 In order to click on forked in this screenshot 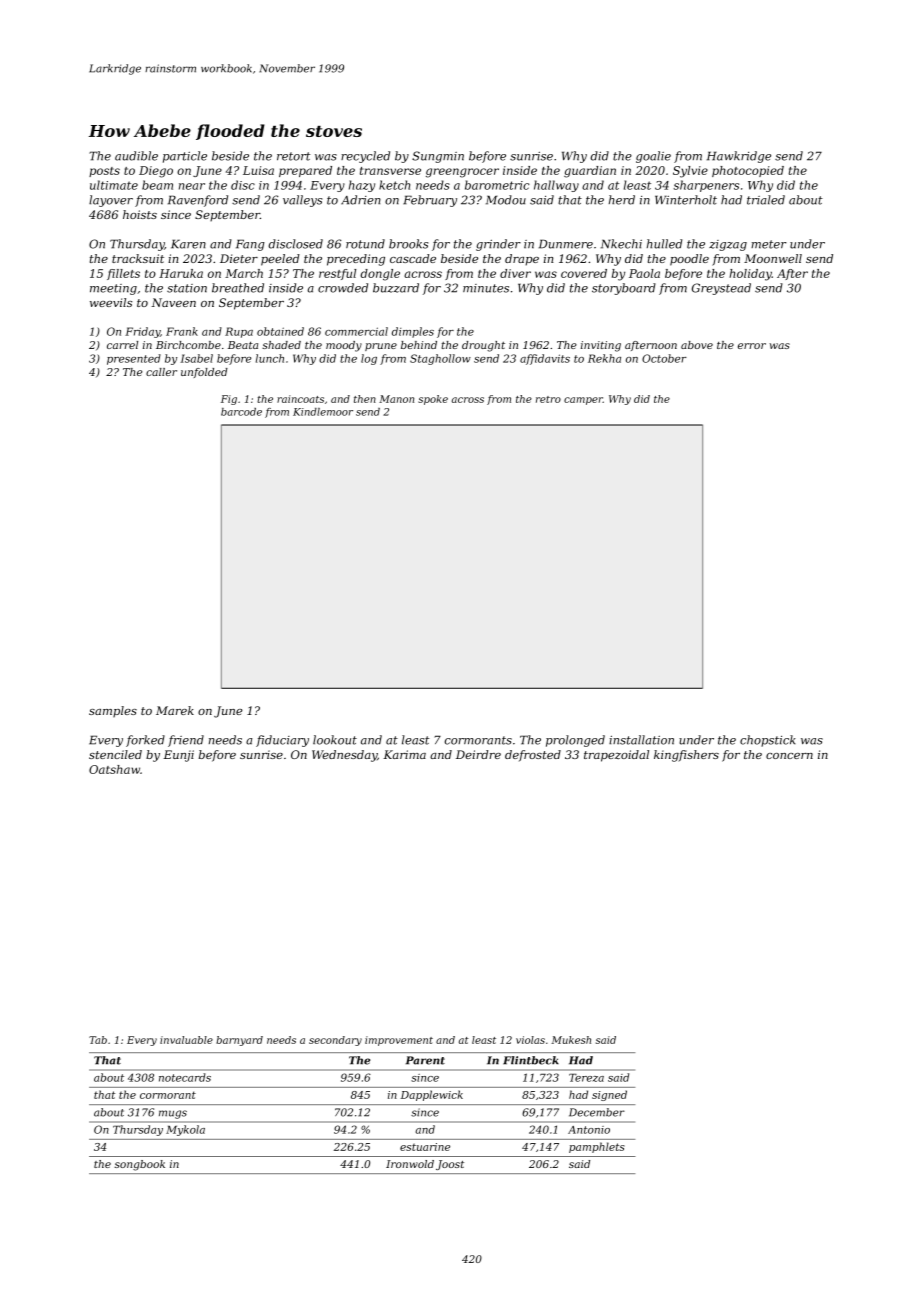, I will do `click(145, 741)`.
